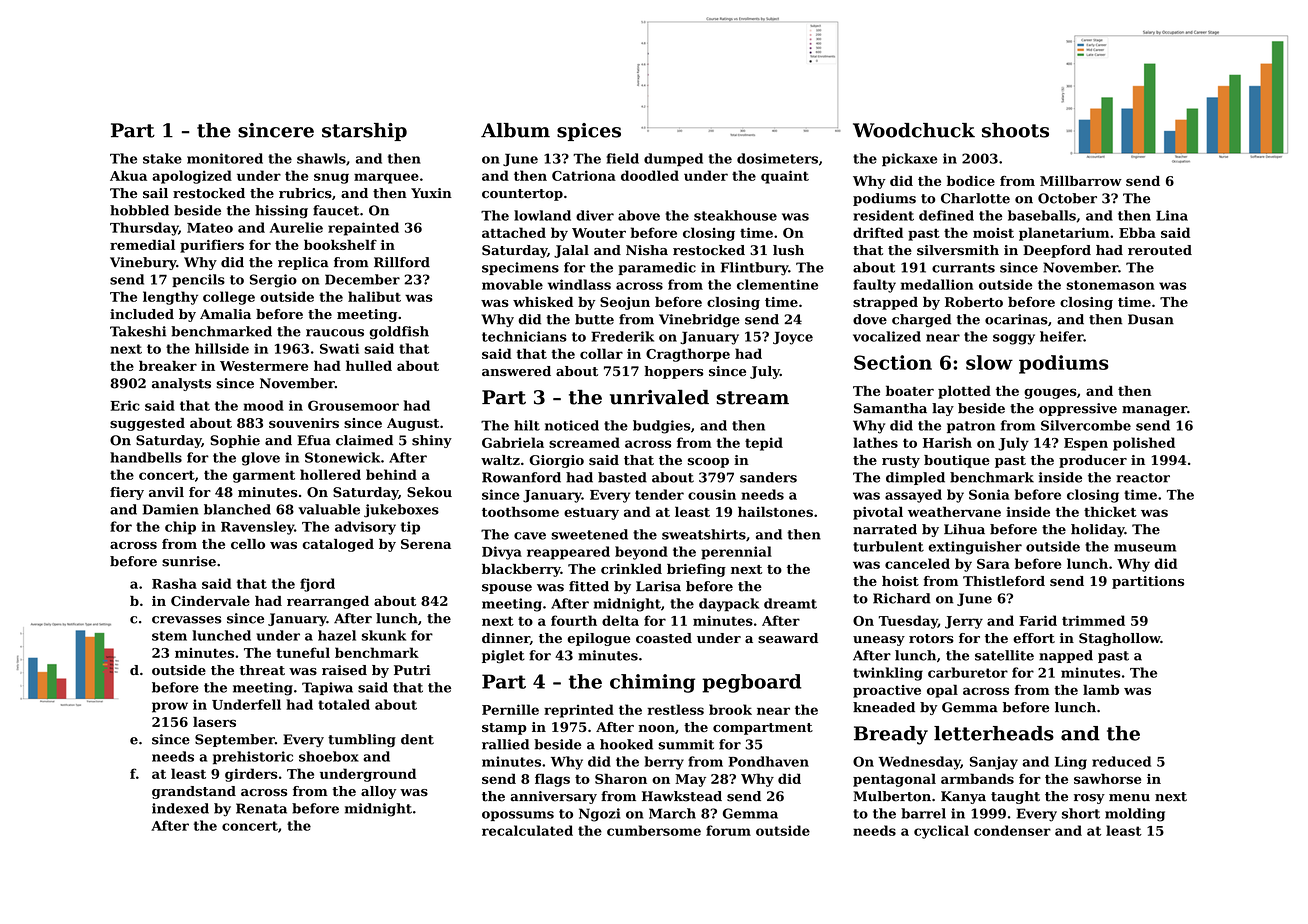 This image has width=1308, height=924. Describe the element at coordinates (500, 460) in the image. I see `waltz` at that location.
